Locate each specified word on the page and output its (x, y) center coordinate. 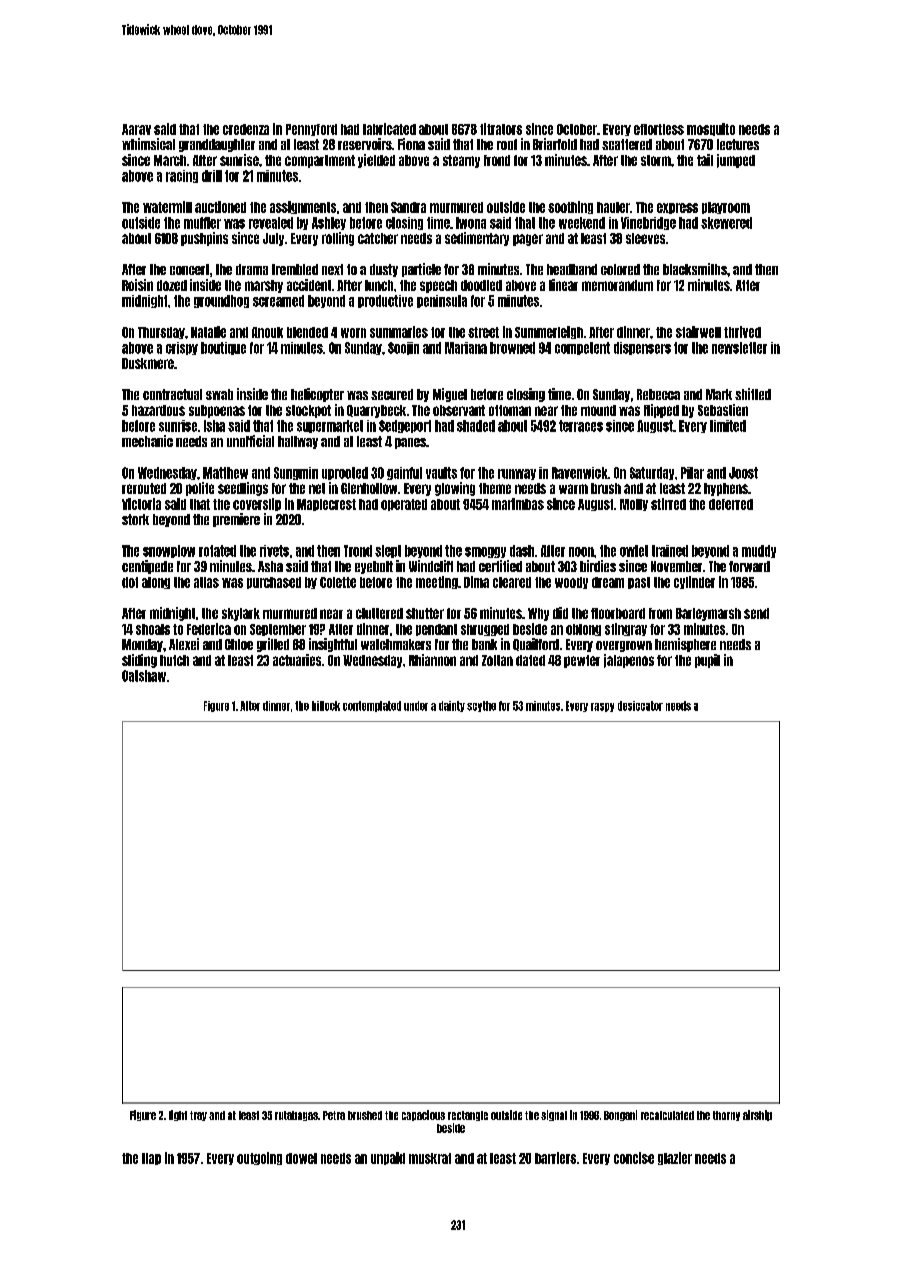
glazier (675, 1158)
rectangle (468, 1116)
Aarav (136, 129)
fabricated (389, 129)
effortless (659, 129)
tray (198, 1116)
